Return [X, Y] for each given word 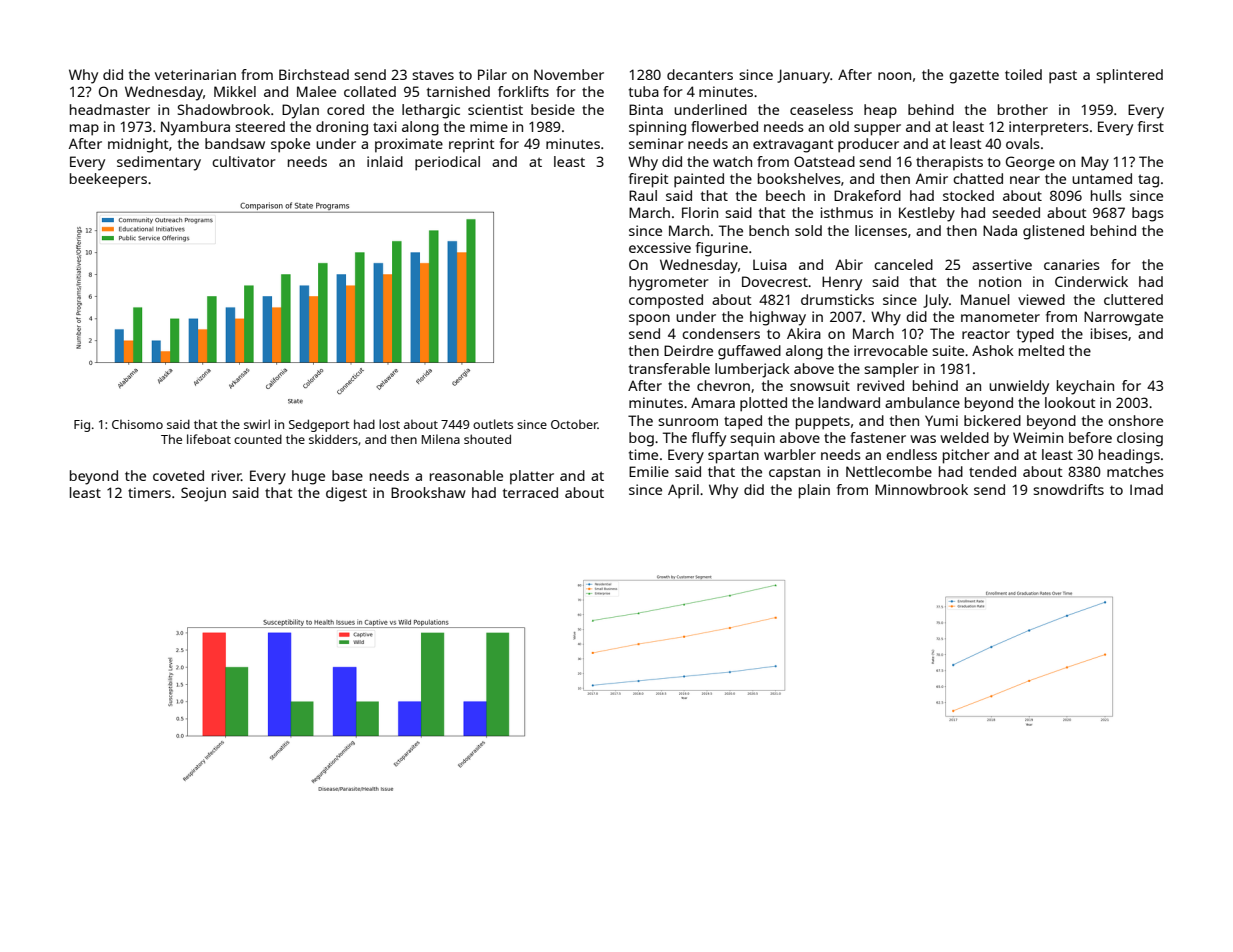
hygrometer [669, 283]
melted [1041, 350]
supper [877, 130]
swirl [257, 424]
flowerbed [724, 126]
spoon [649, 320]
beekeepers [108, 180]
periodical [447, 163]
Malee [316, 91]
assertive [1002, 264]
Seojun [203, 494]
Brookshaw [428, 492]
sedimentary [159, 163]
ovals [1023, 143]
